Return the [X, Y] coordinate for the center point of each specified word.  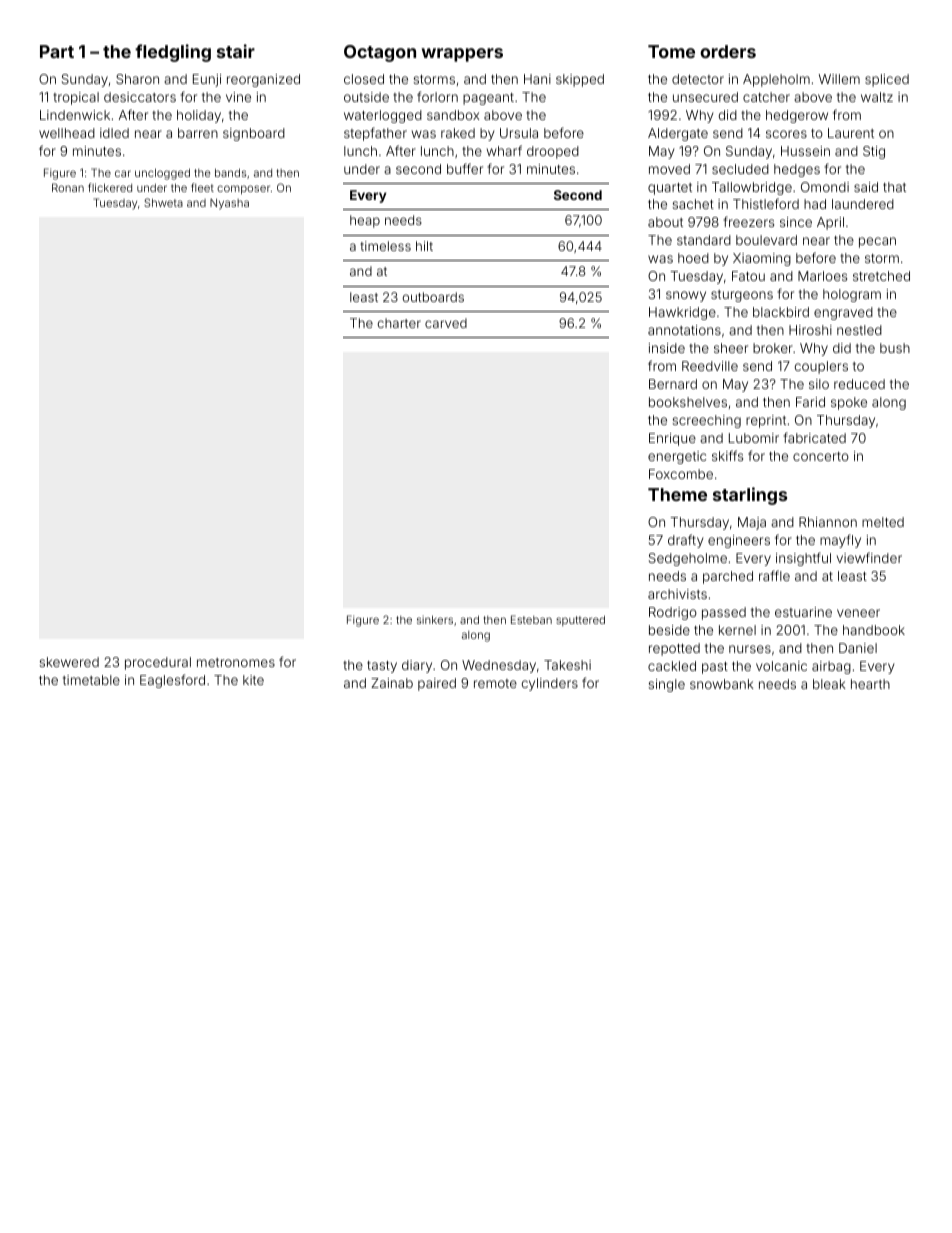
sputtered [580, 621]
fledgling [173, 53]
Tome [671, 51]
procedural [158, 663]
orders [728, 51]
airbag [831, 667]
